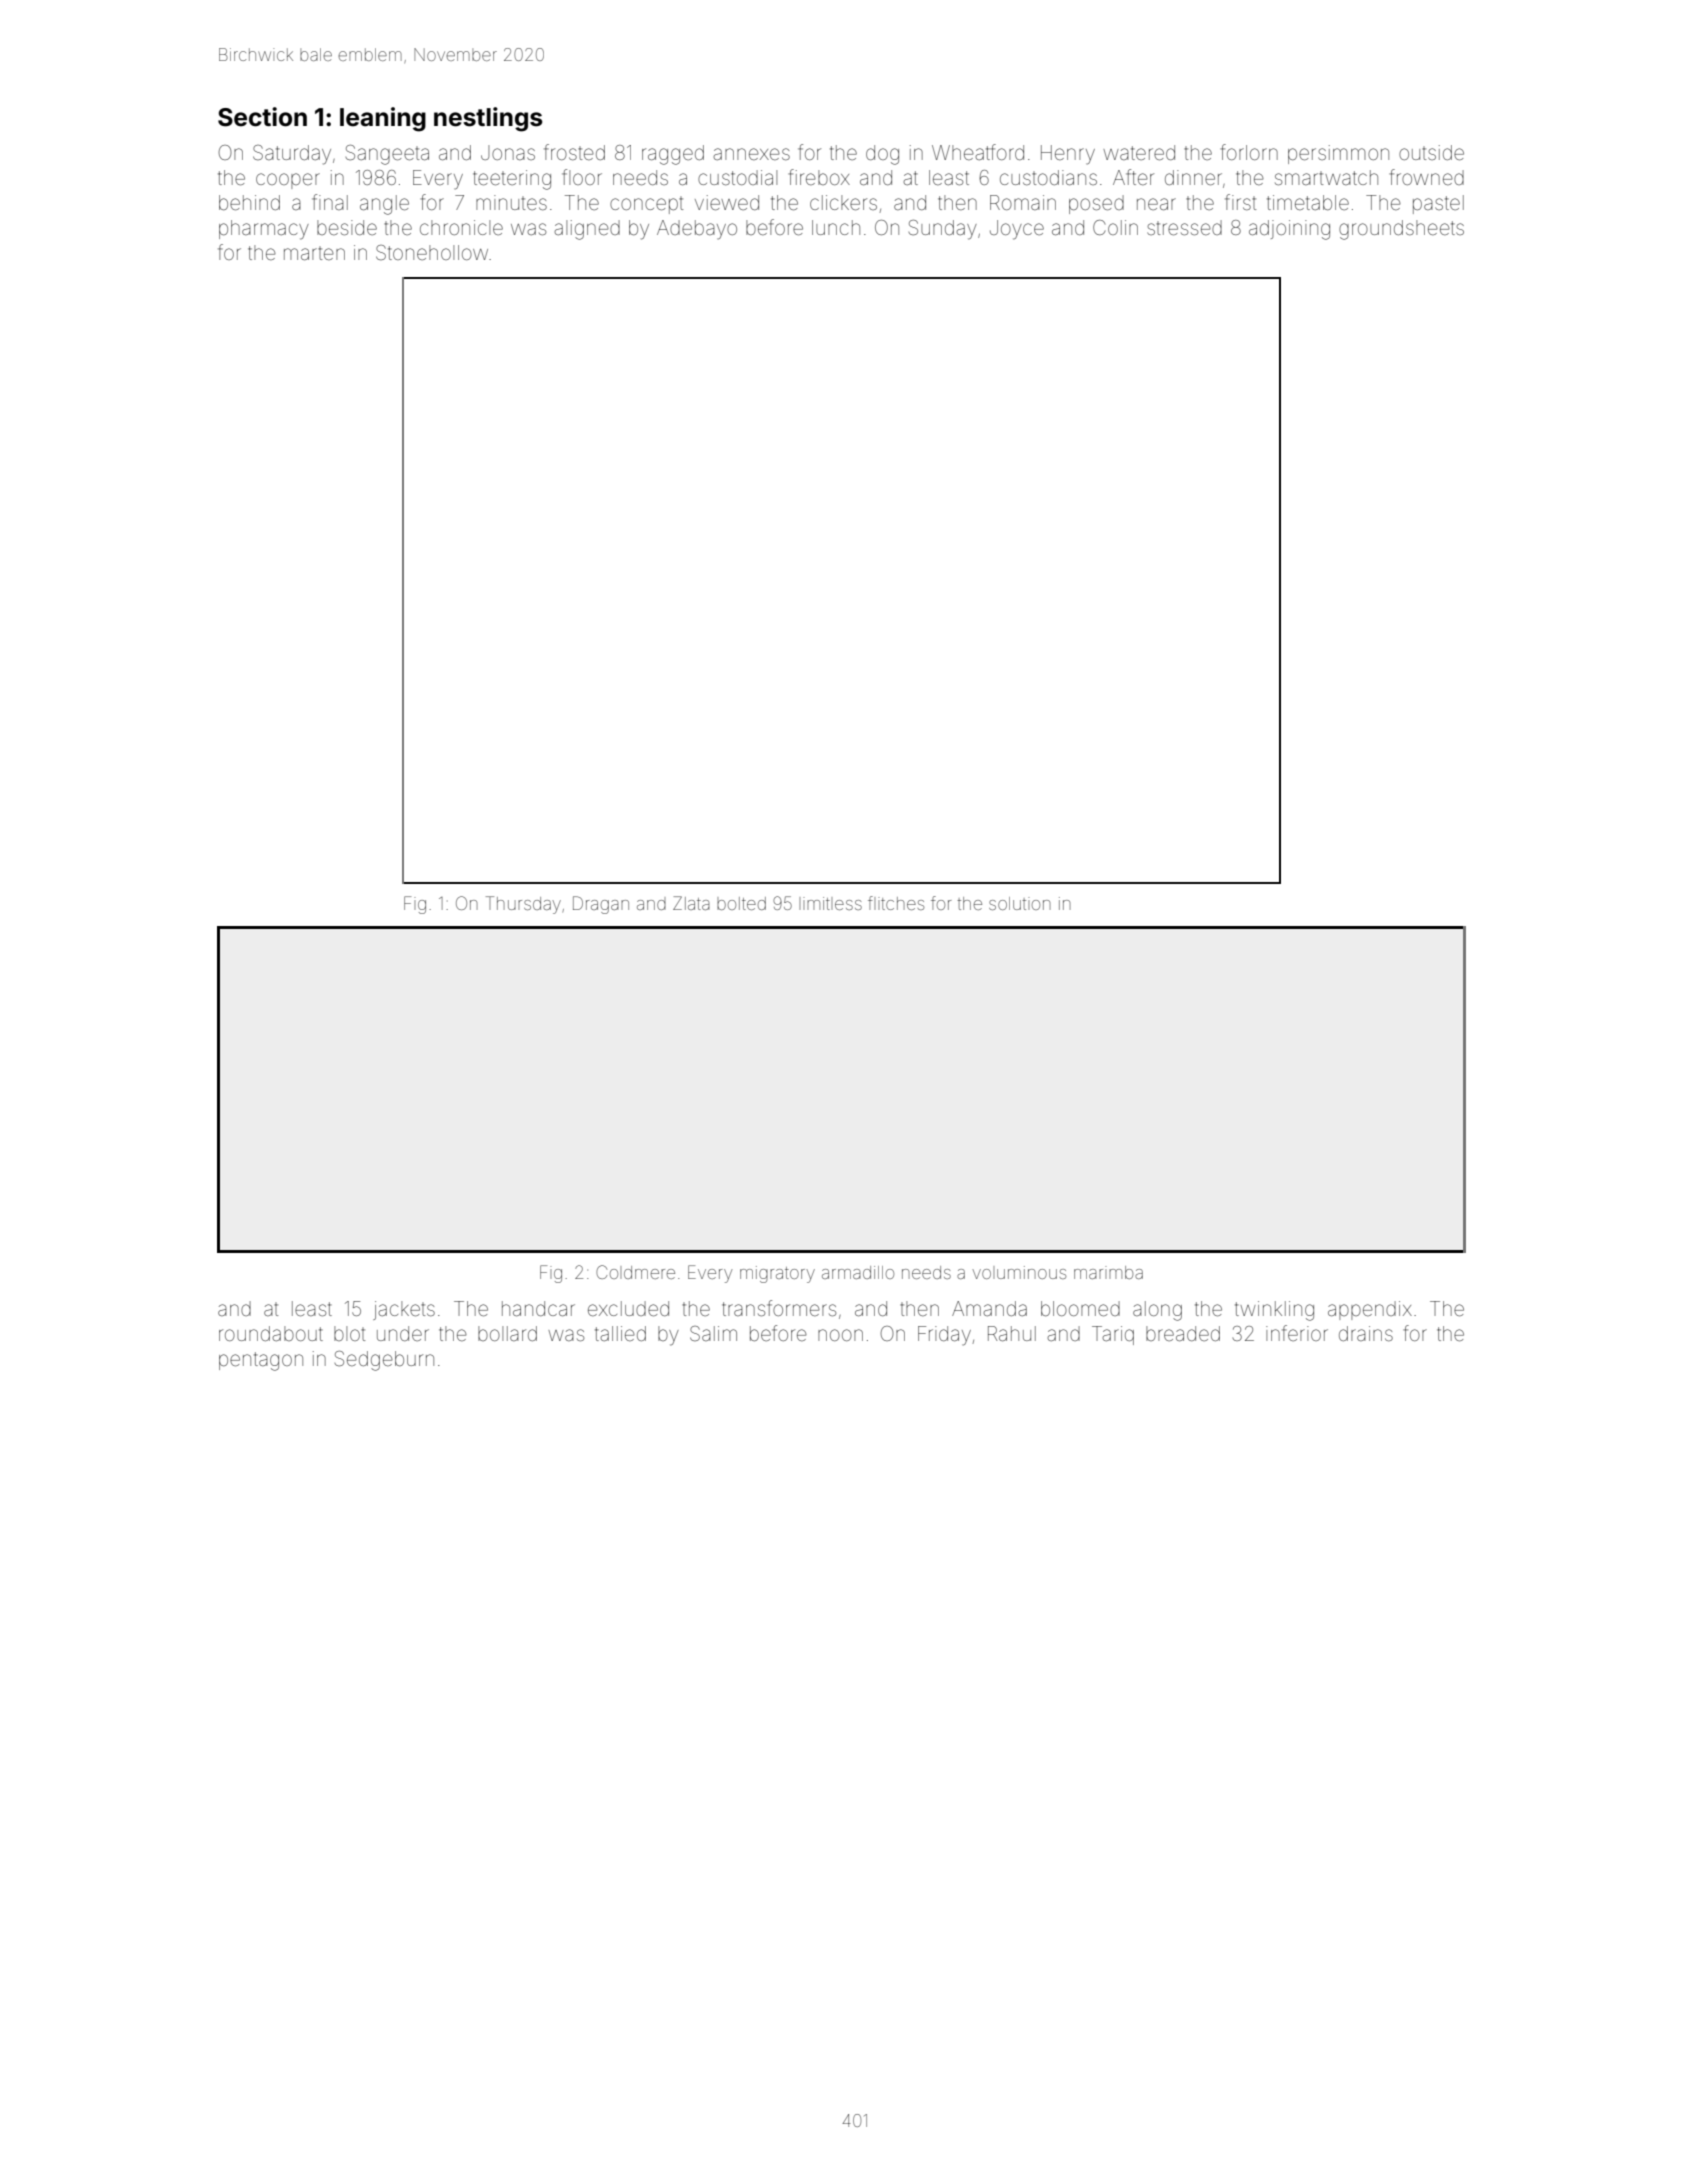  What do you see at coordinates (261, 1361) in the image?
I see `pentagon` at bounding box center [261, 1361].
